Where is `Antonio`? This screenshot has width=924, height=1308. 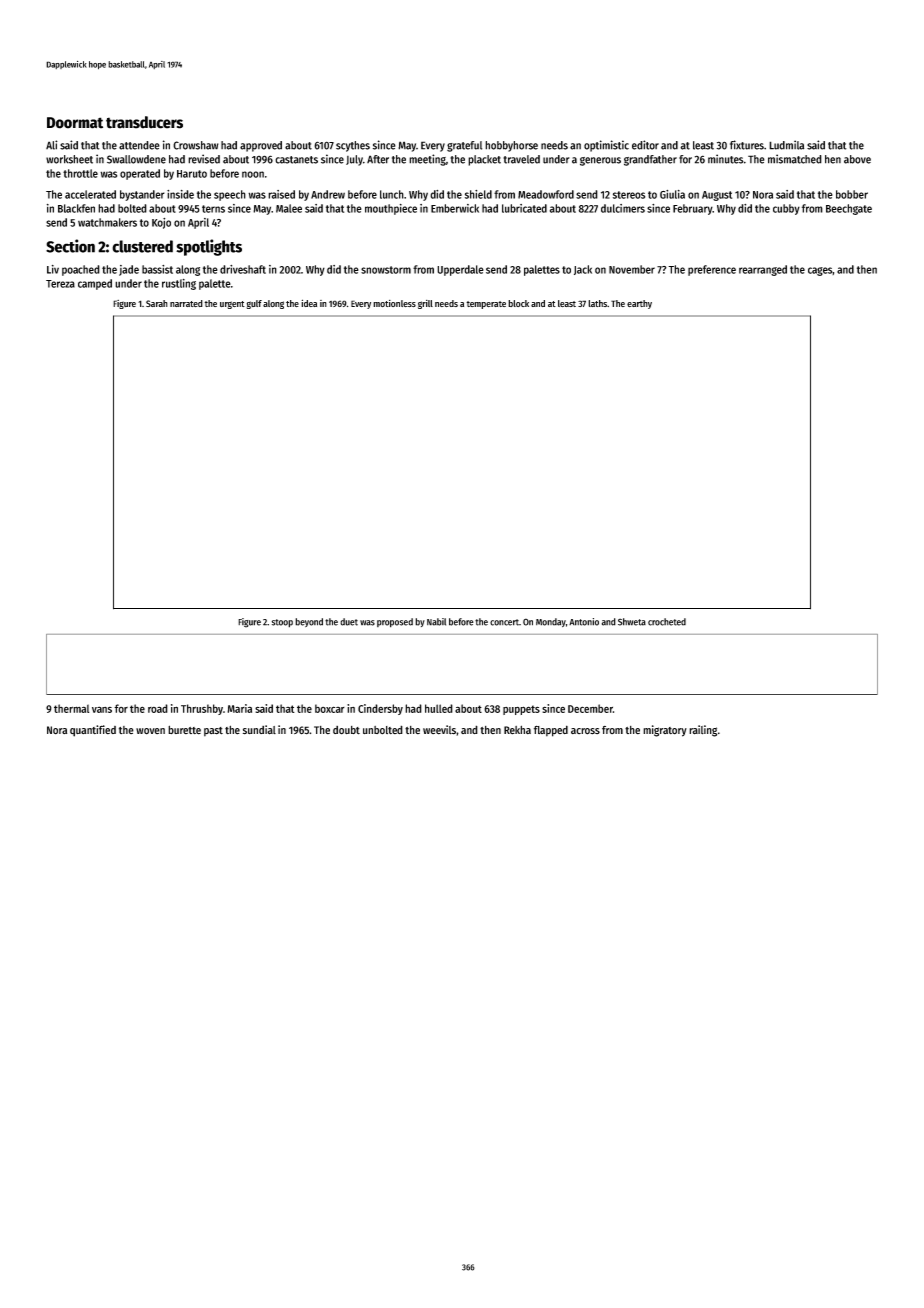
Antonio is located at coordinates (584, 622).
